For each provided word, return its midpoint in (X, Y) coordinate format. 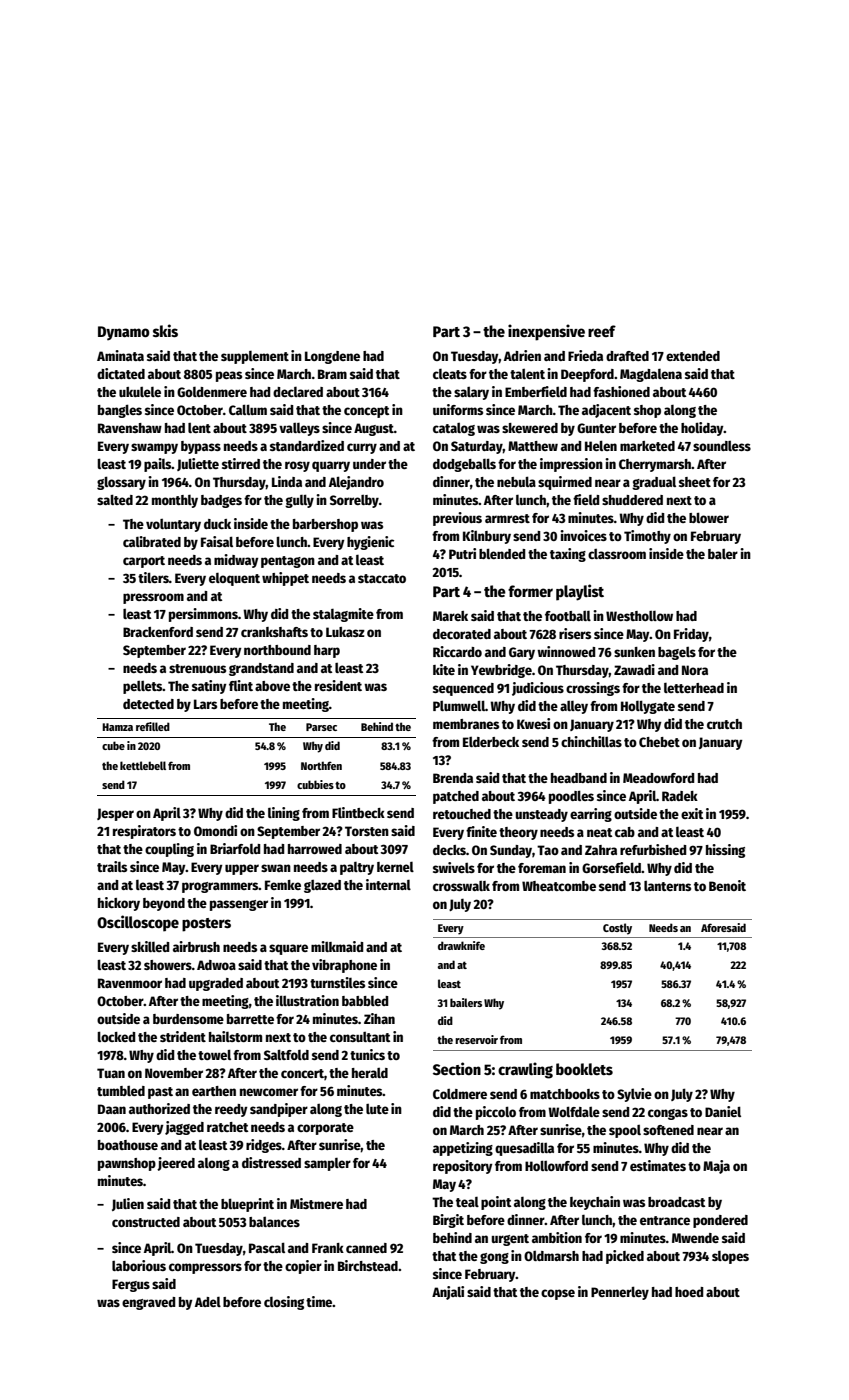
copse (558, 1294)
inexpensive (546, 332)
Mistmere (316, 1203)
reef (602, 331)
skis (165, 330)
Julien (128, 1204)
